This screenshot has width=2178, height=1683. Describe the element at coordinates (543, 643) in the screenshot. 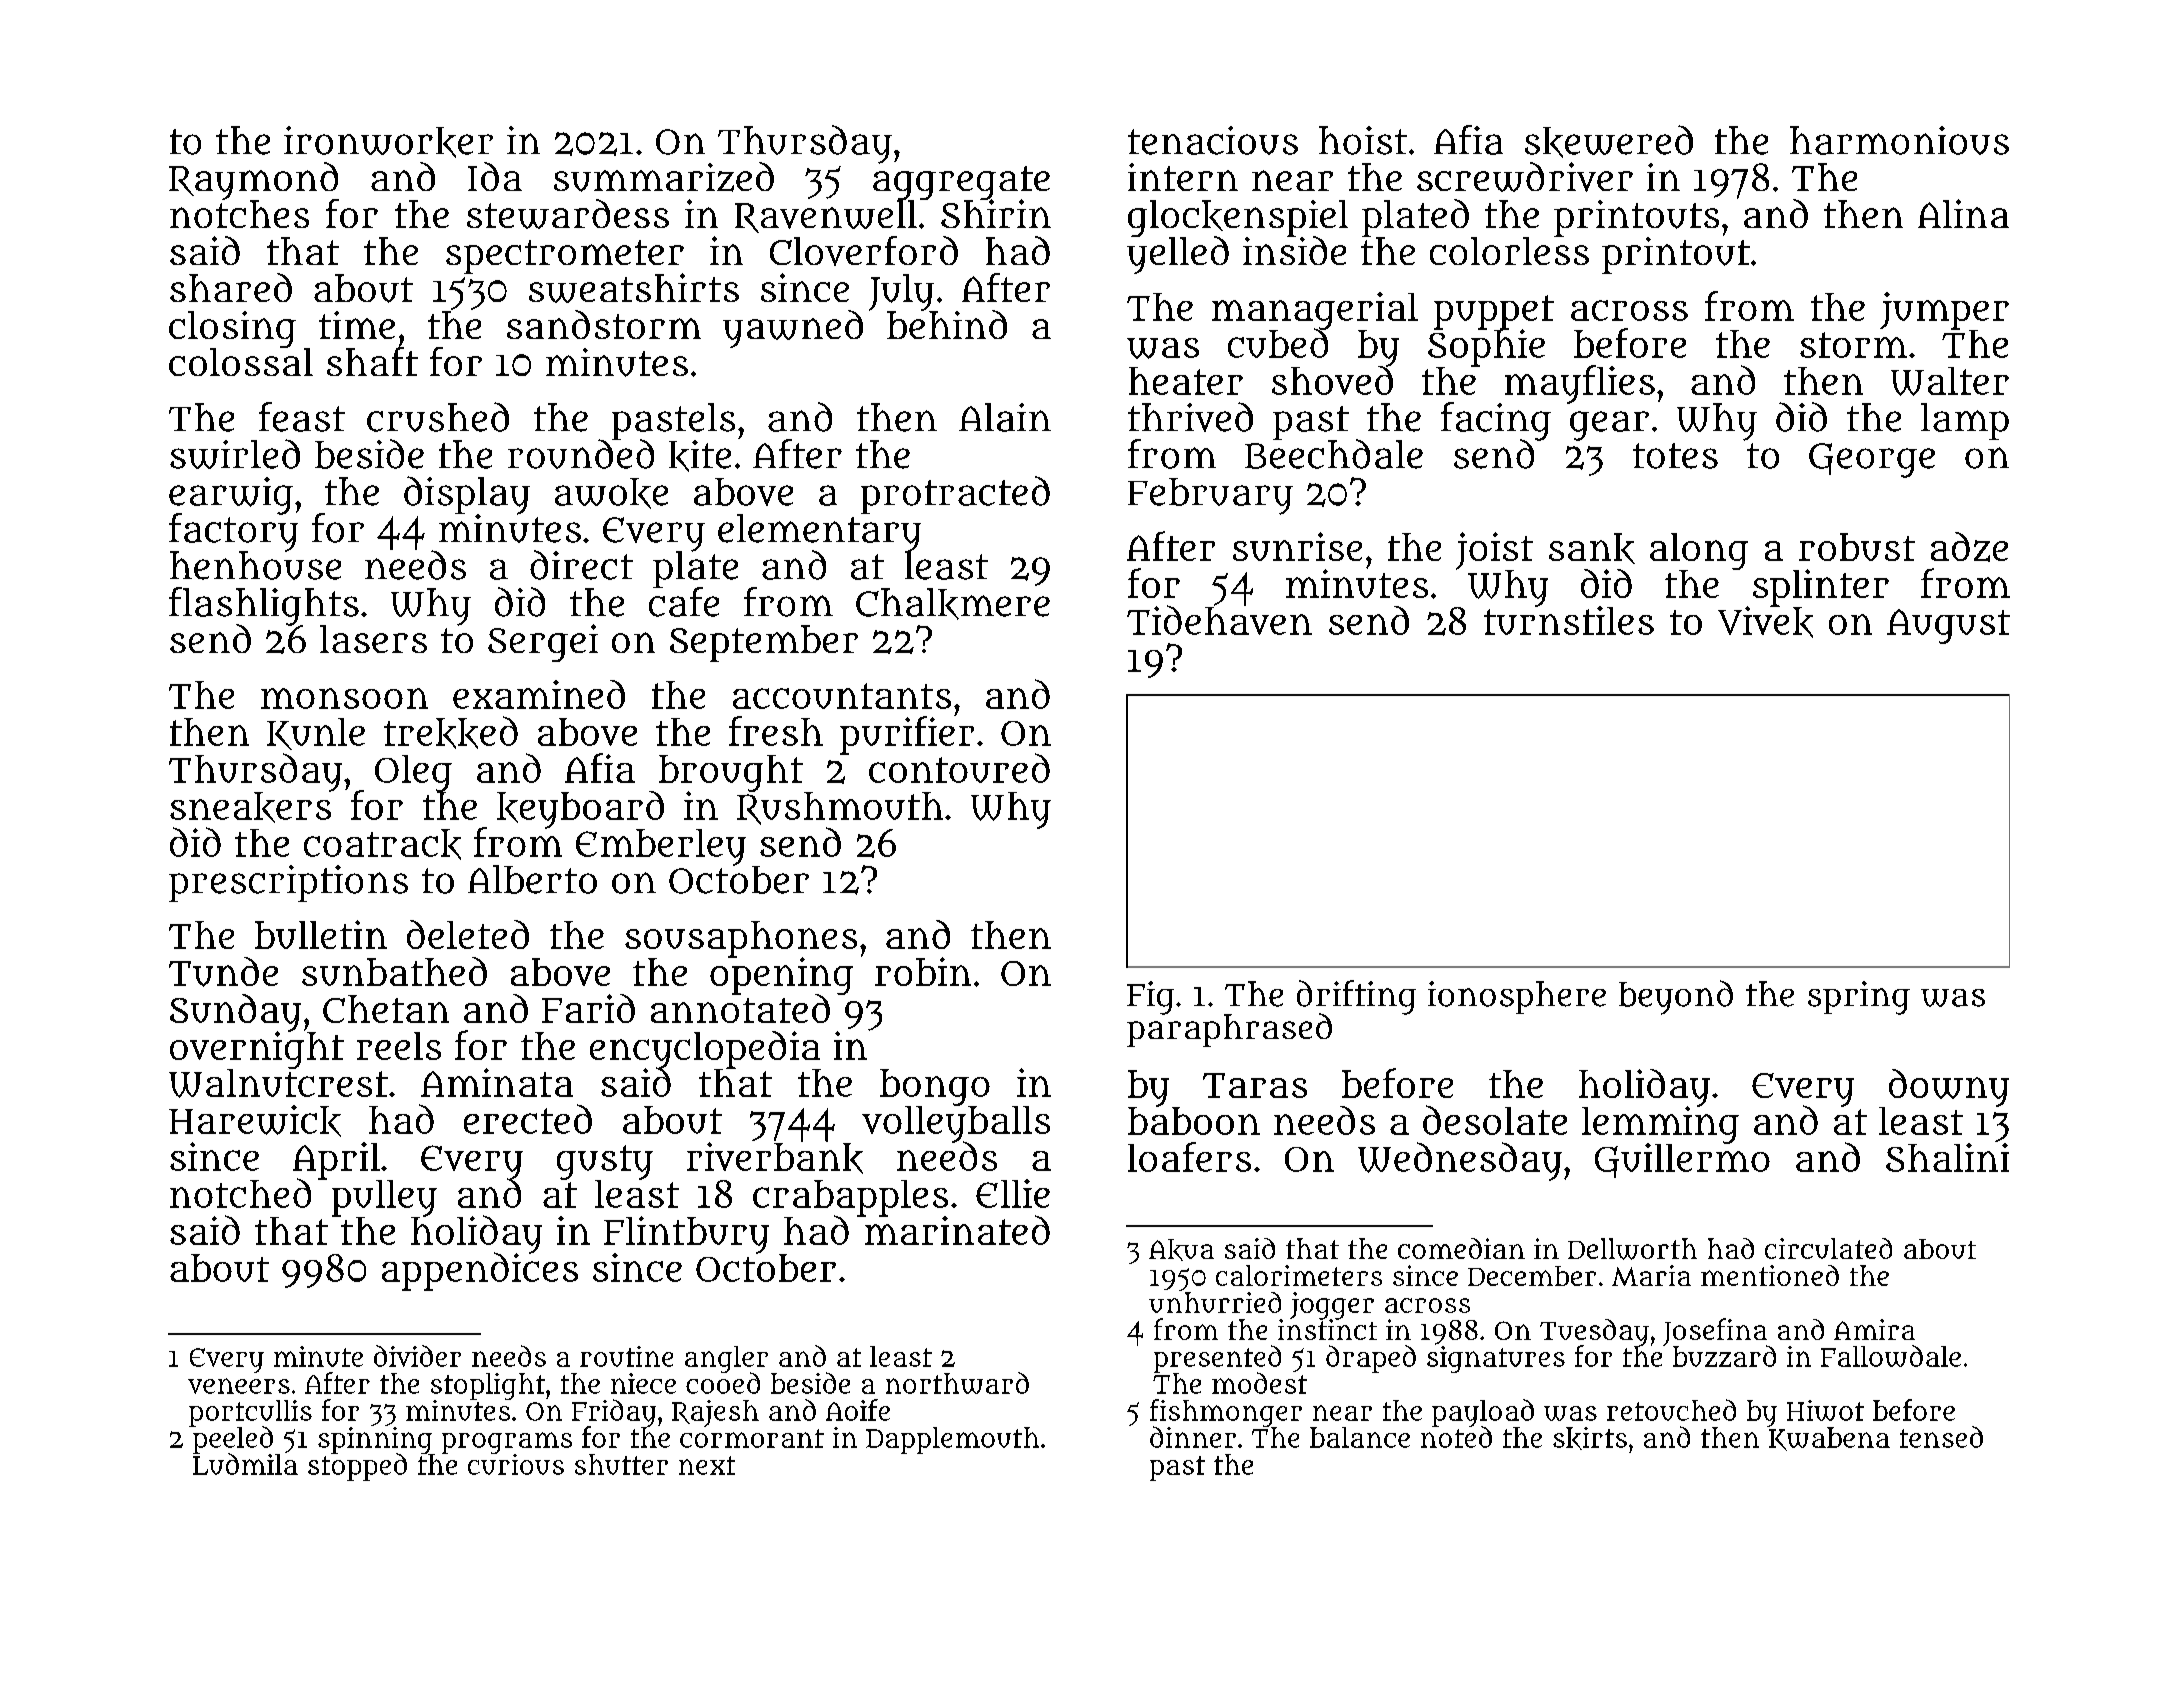

I see `Sergei` at that location.
